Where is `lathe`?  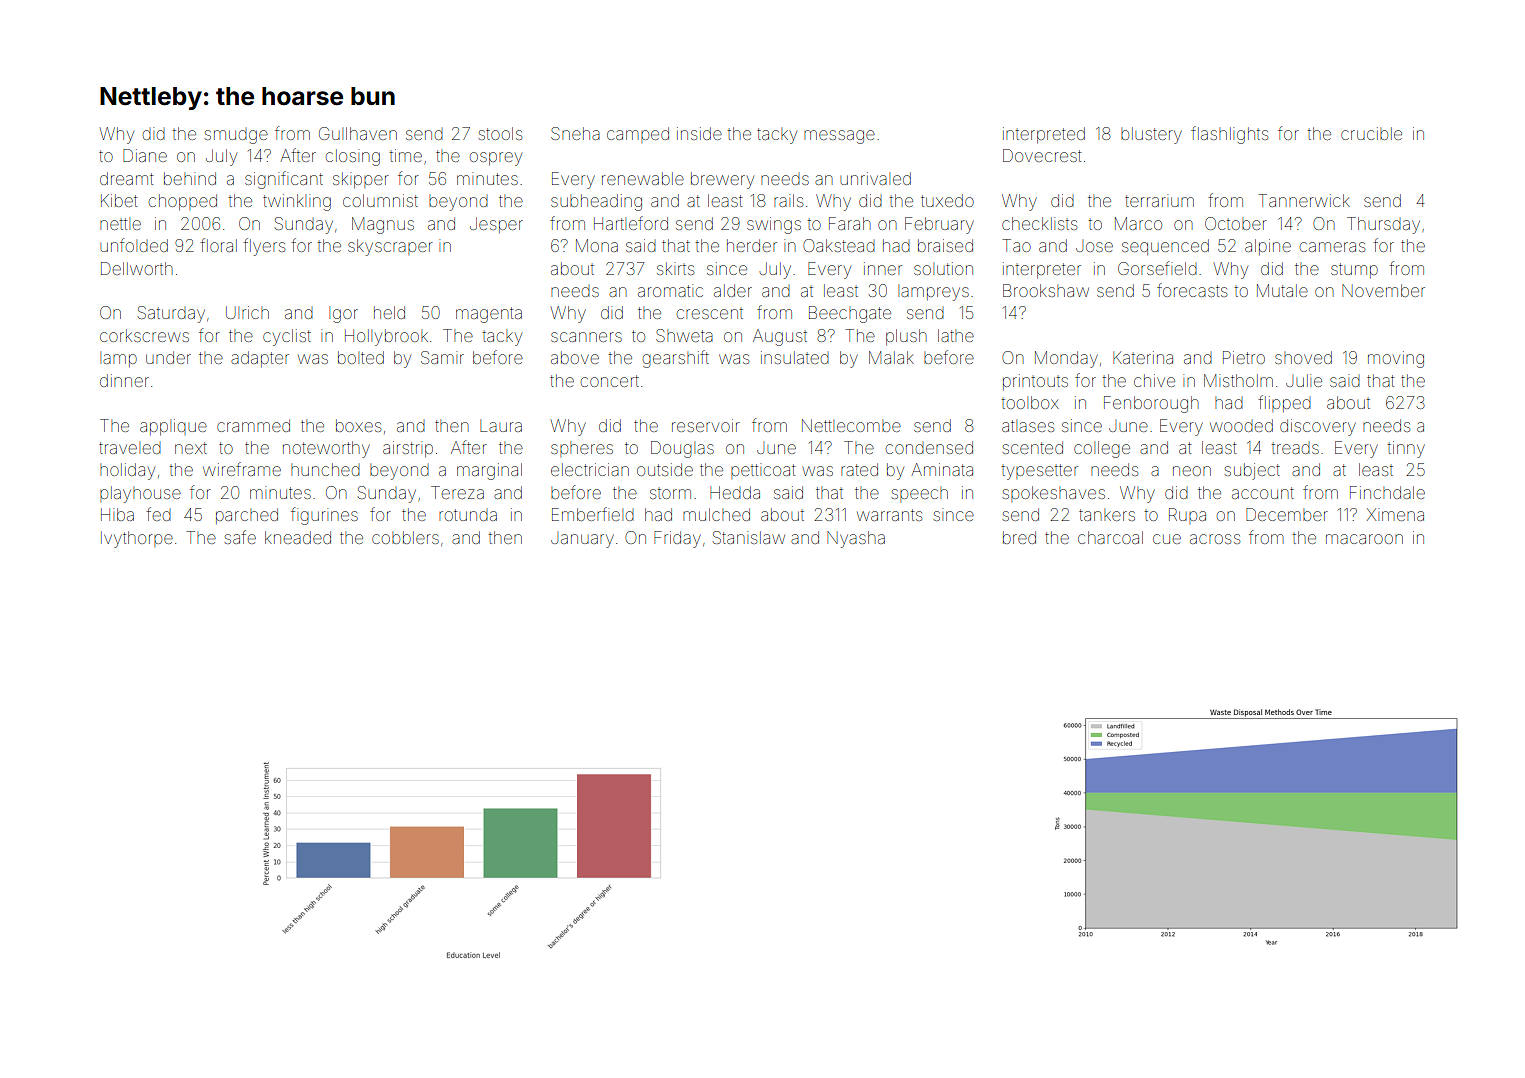 lathe is located at coordinates (956, 335).
